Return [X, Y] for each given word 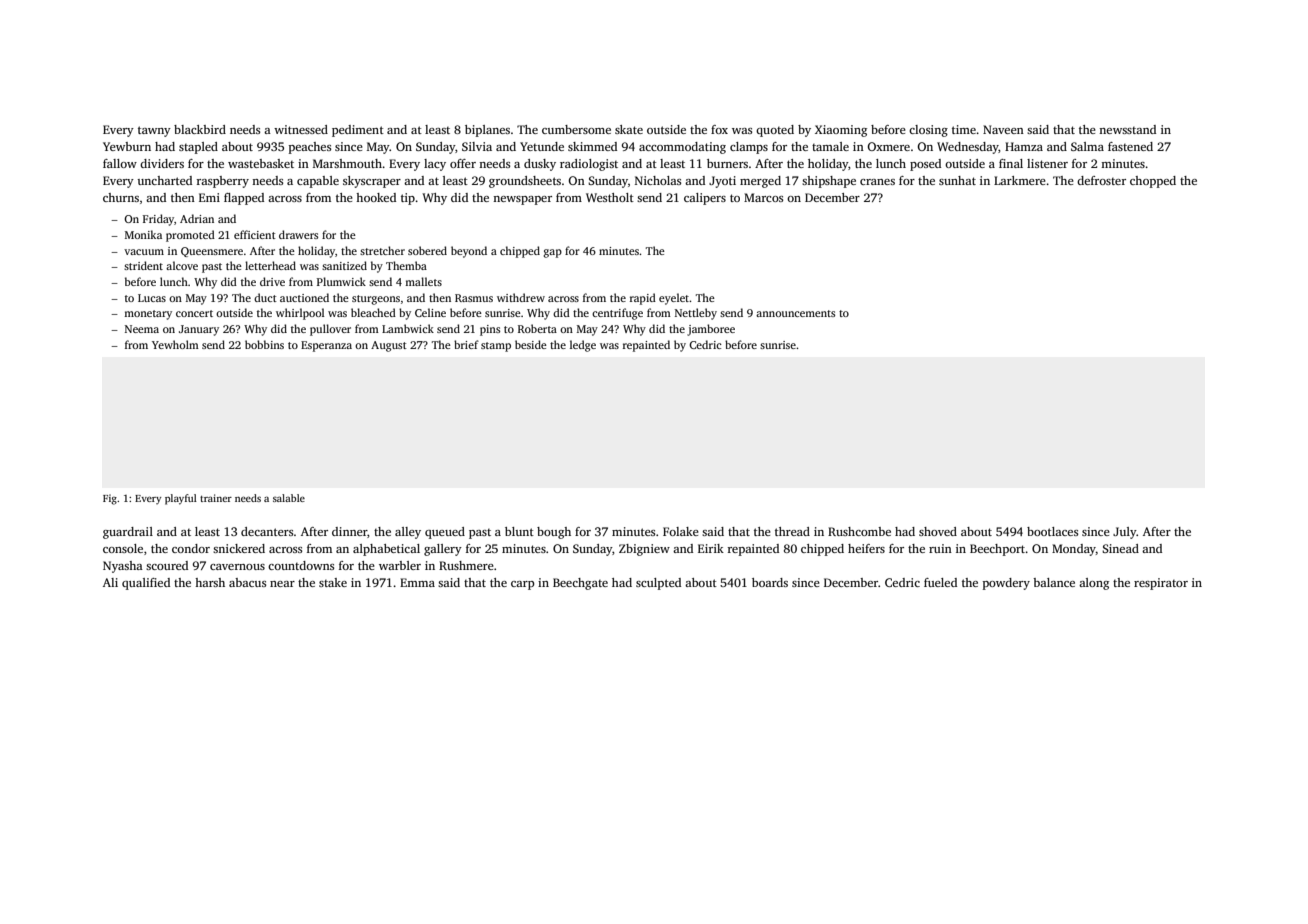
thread [792, 531]
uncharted [164, 180]
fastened [1130, 146]
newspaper [522, 200]
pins [490, 330]
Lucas [152, 298]
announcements [795, 313]
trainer [216, 498]
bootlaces [1052, 531]
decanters [267, 531]
